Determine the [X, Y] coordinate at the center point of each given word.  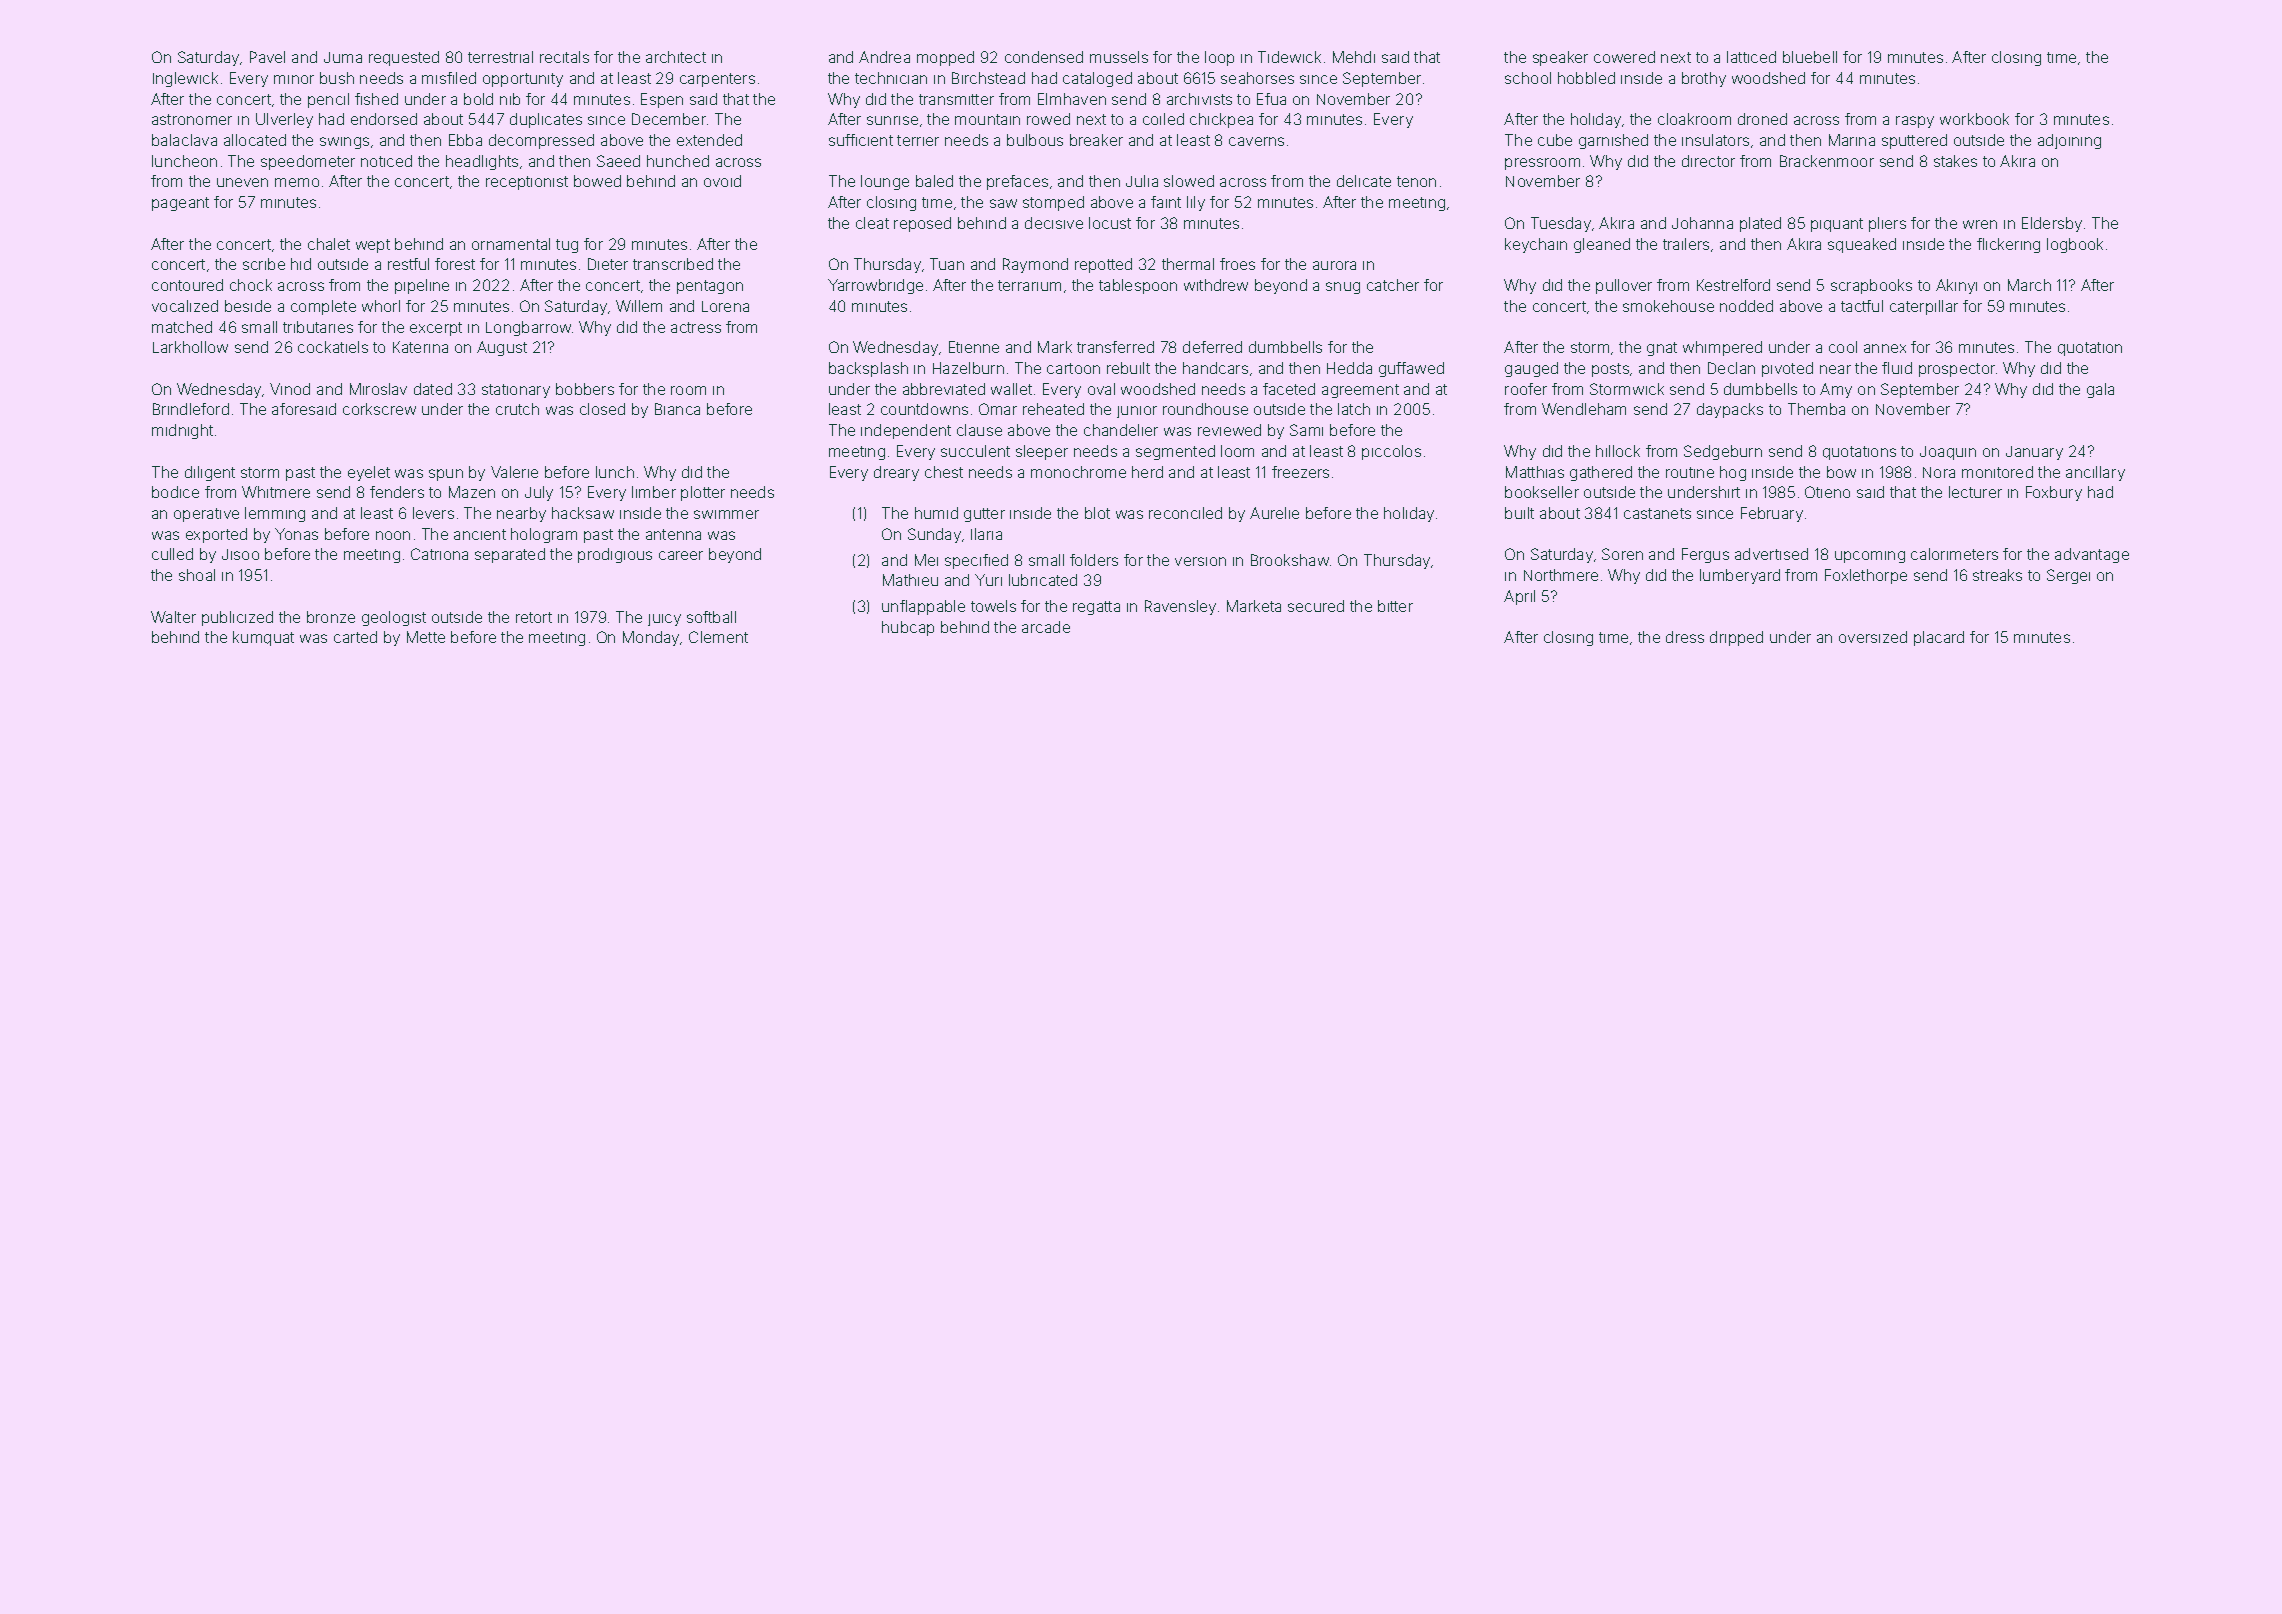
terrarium [1029, 285]
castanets [1657, 513]
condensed [1044, 57]
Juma [343, 57]
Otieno [1827, 492]
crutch [517, 409]
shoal [197, 575]
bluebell [1810, 57]
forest [455, 264]
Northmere [1561, 575]
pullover [1624, 286]
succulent [975, 451]
